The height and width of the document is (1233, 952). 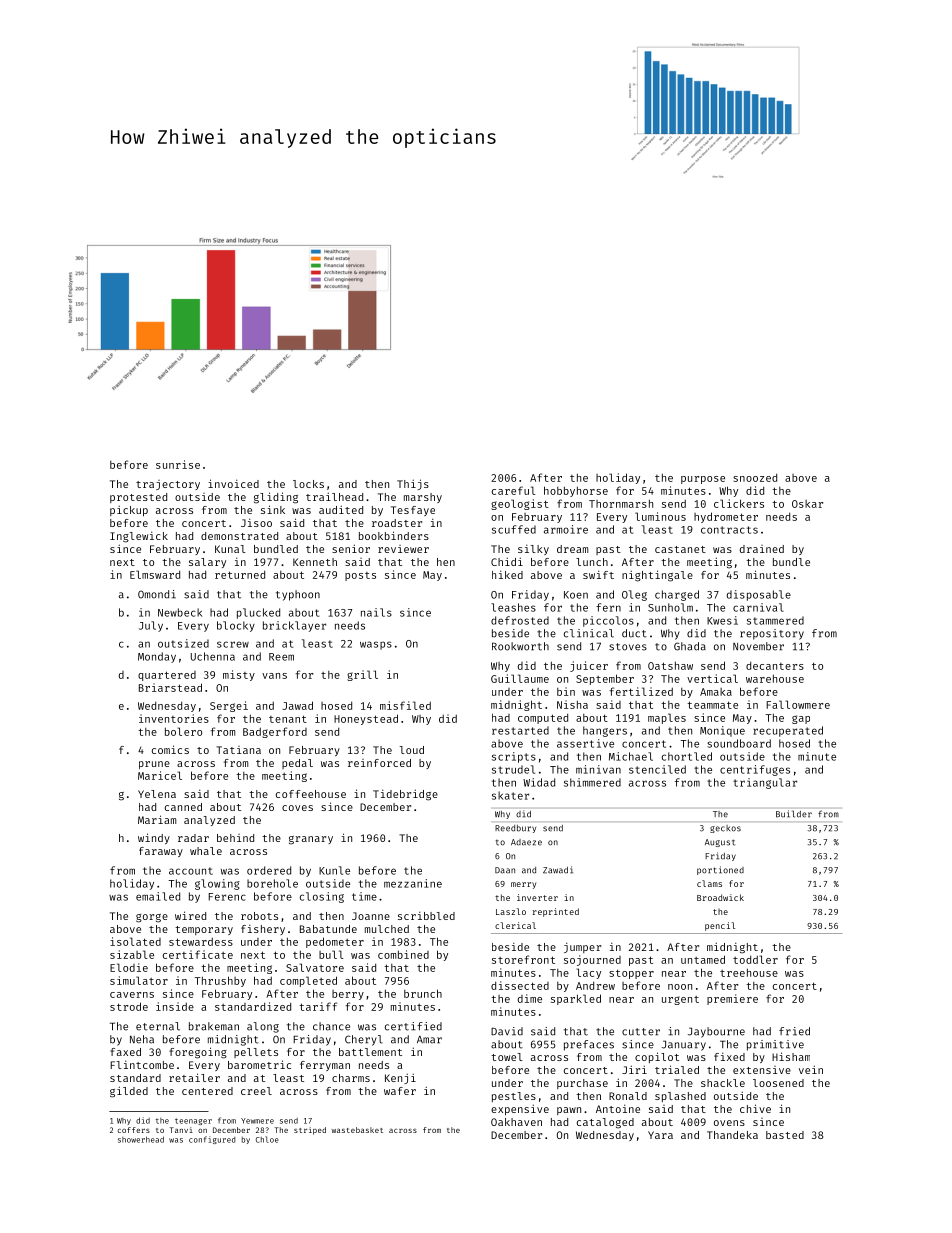 I want to click on ferryman, so click(x=325, y=1066).
